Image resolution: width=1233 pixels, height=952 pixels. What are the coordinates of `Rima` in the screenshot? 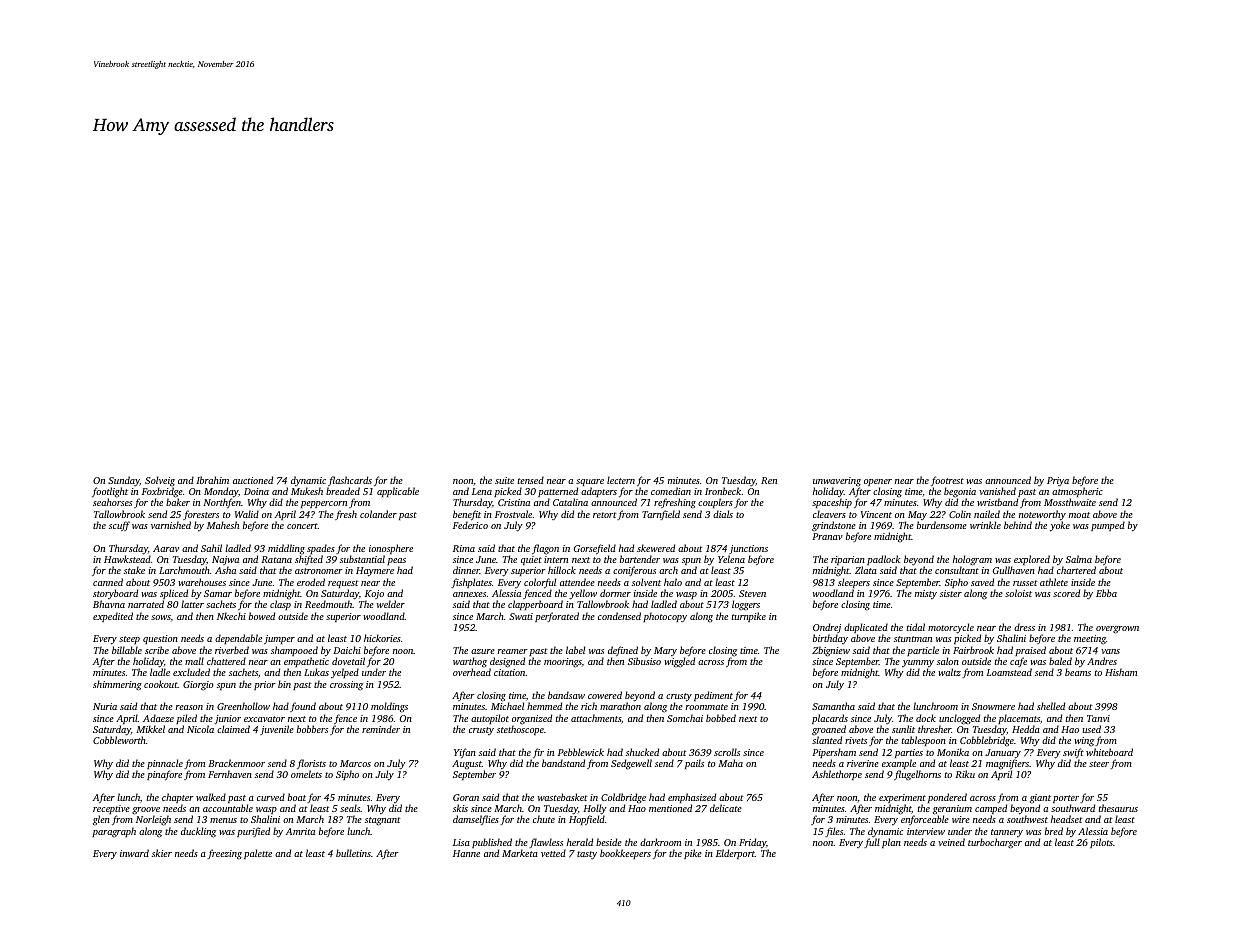 It's located at (464, 548).
